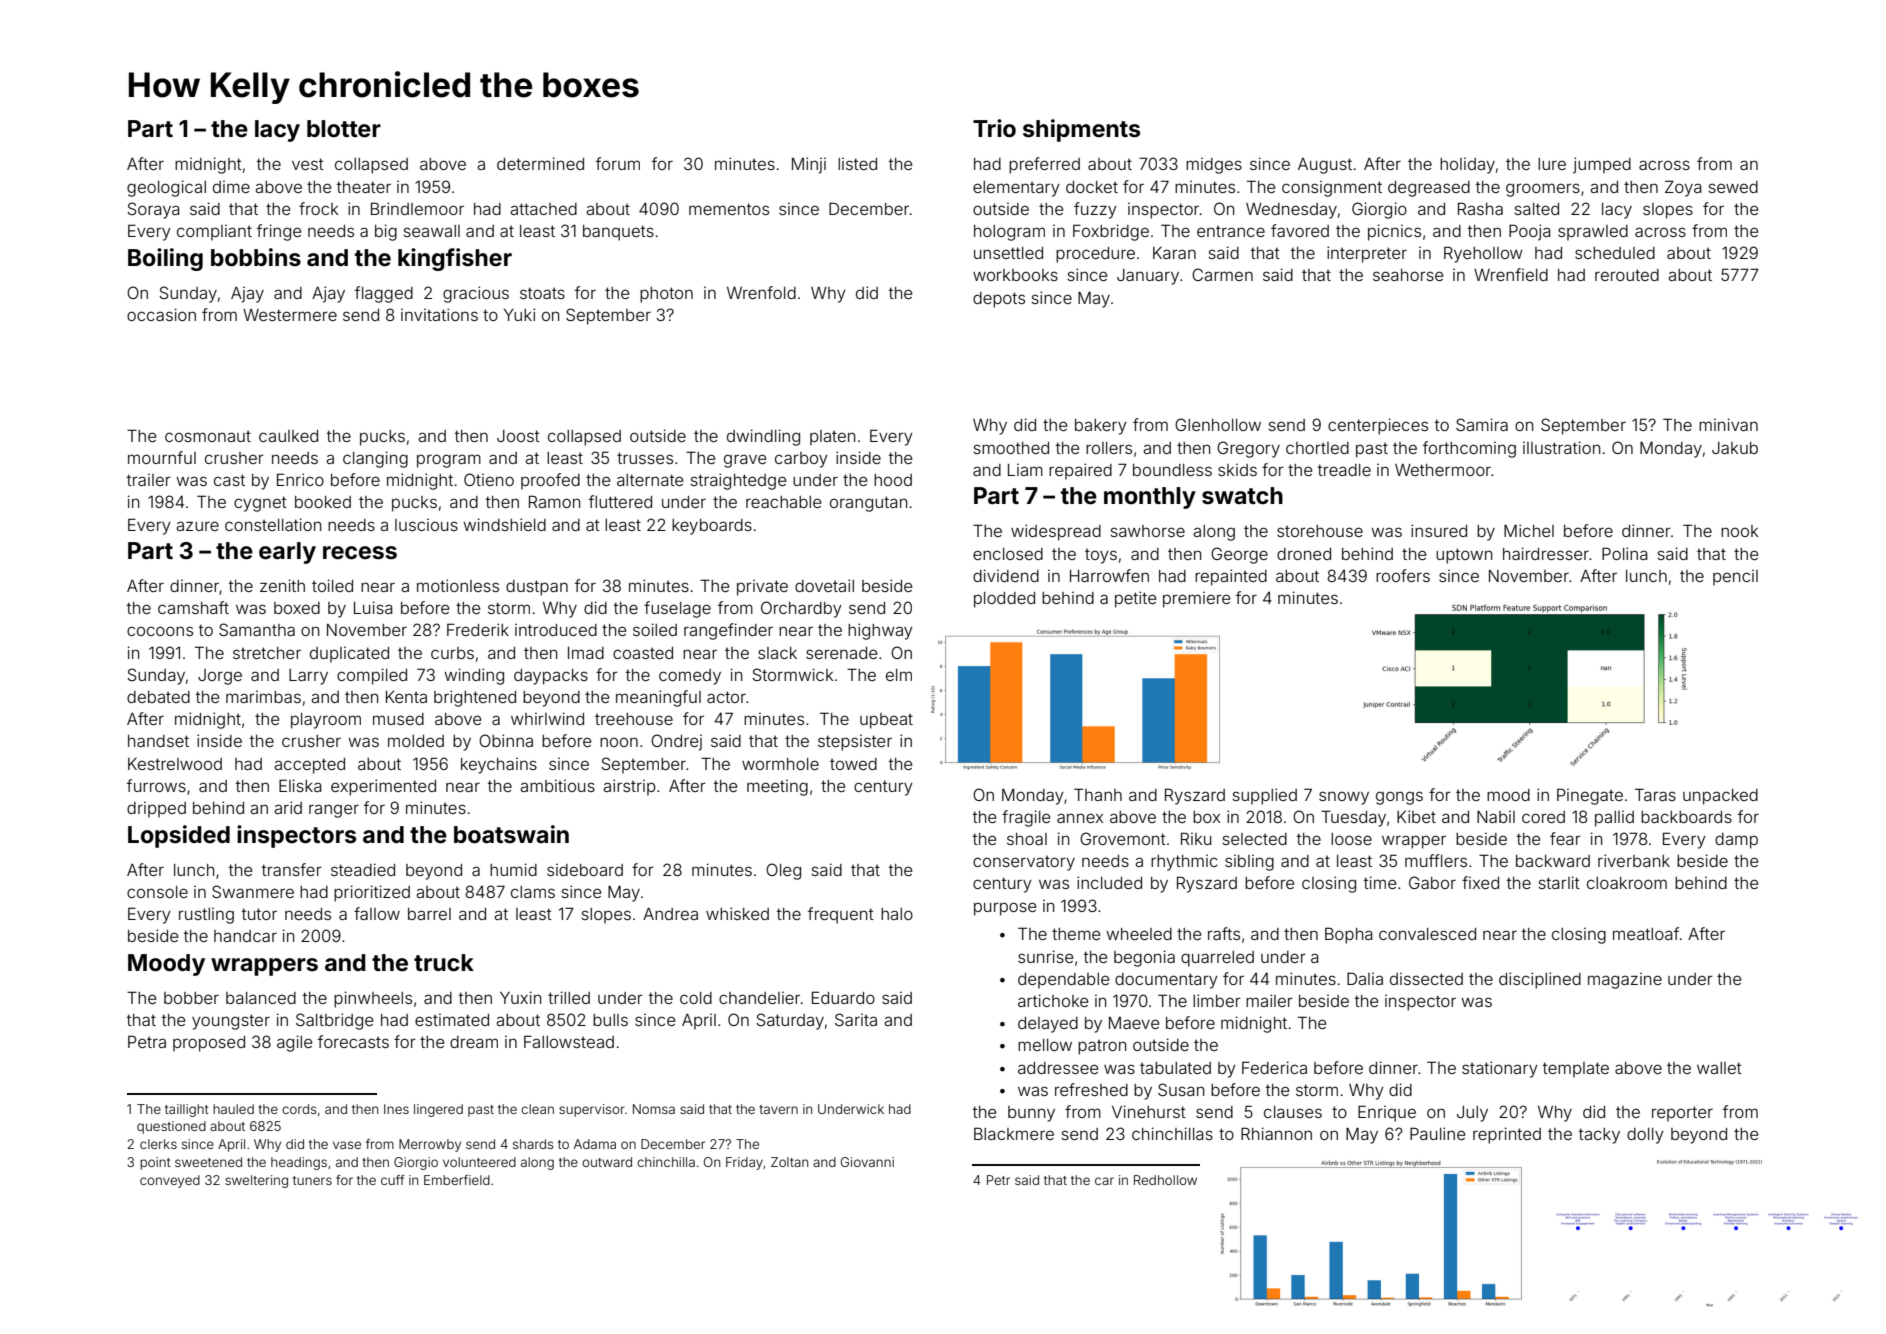 Image resolution: width=1886 pixels, height=1334 pixels. What do you see at coordinates (299, 1109) in the screenshot?
I see `cords` at bounding box center [299, 1109].
